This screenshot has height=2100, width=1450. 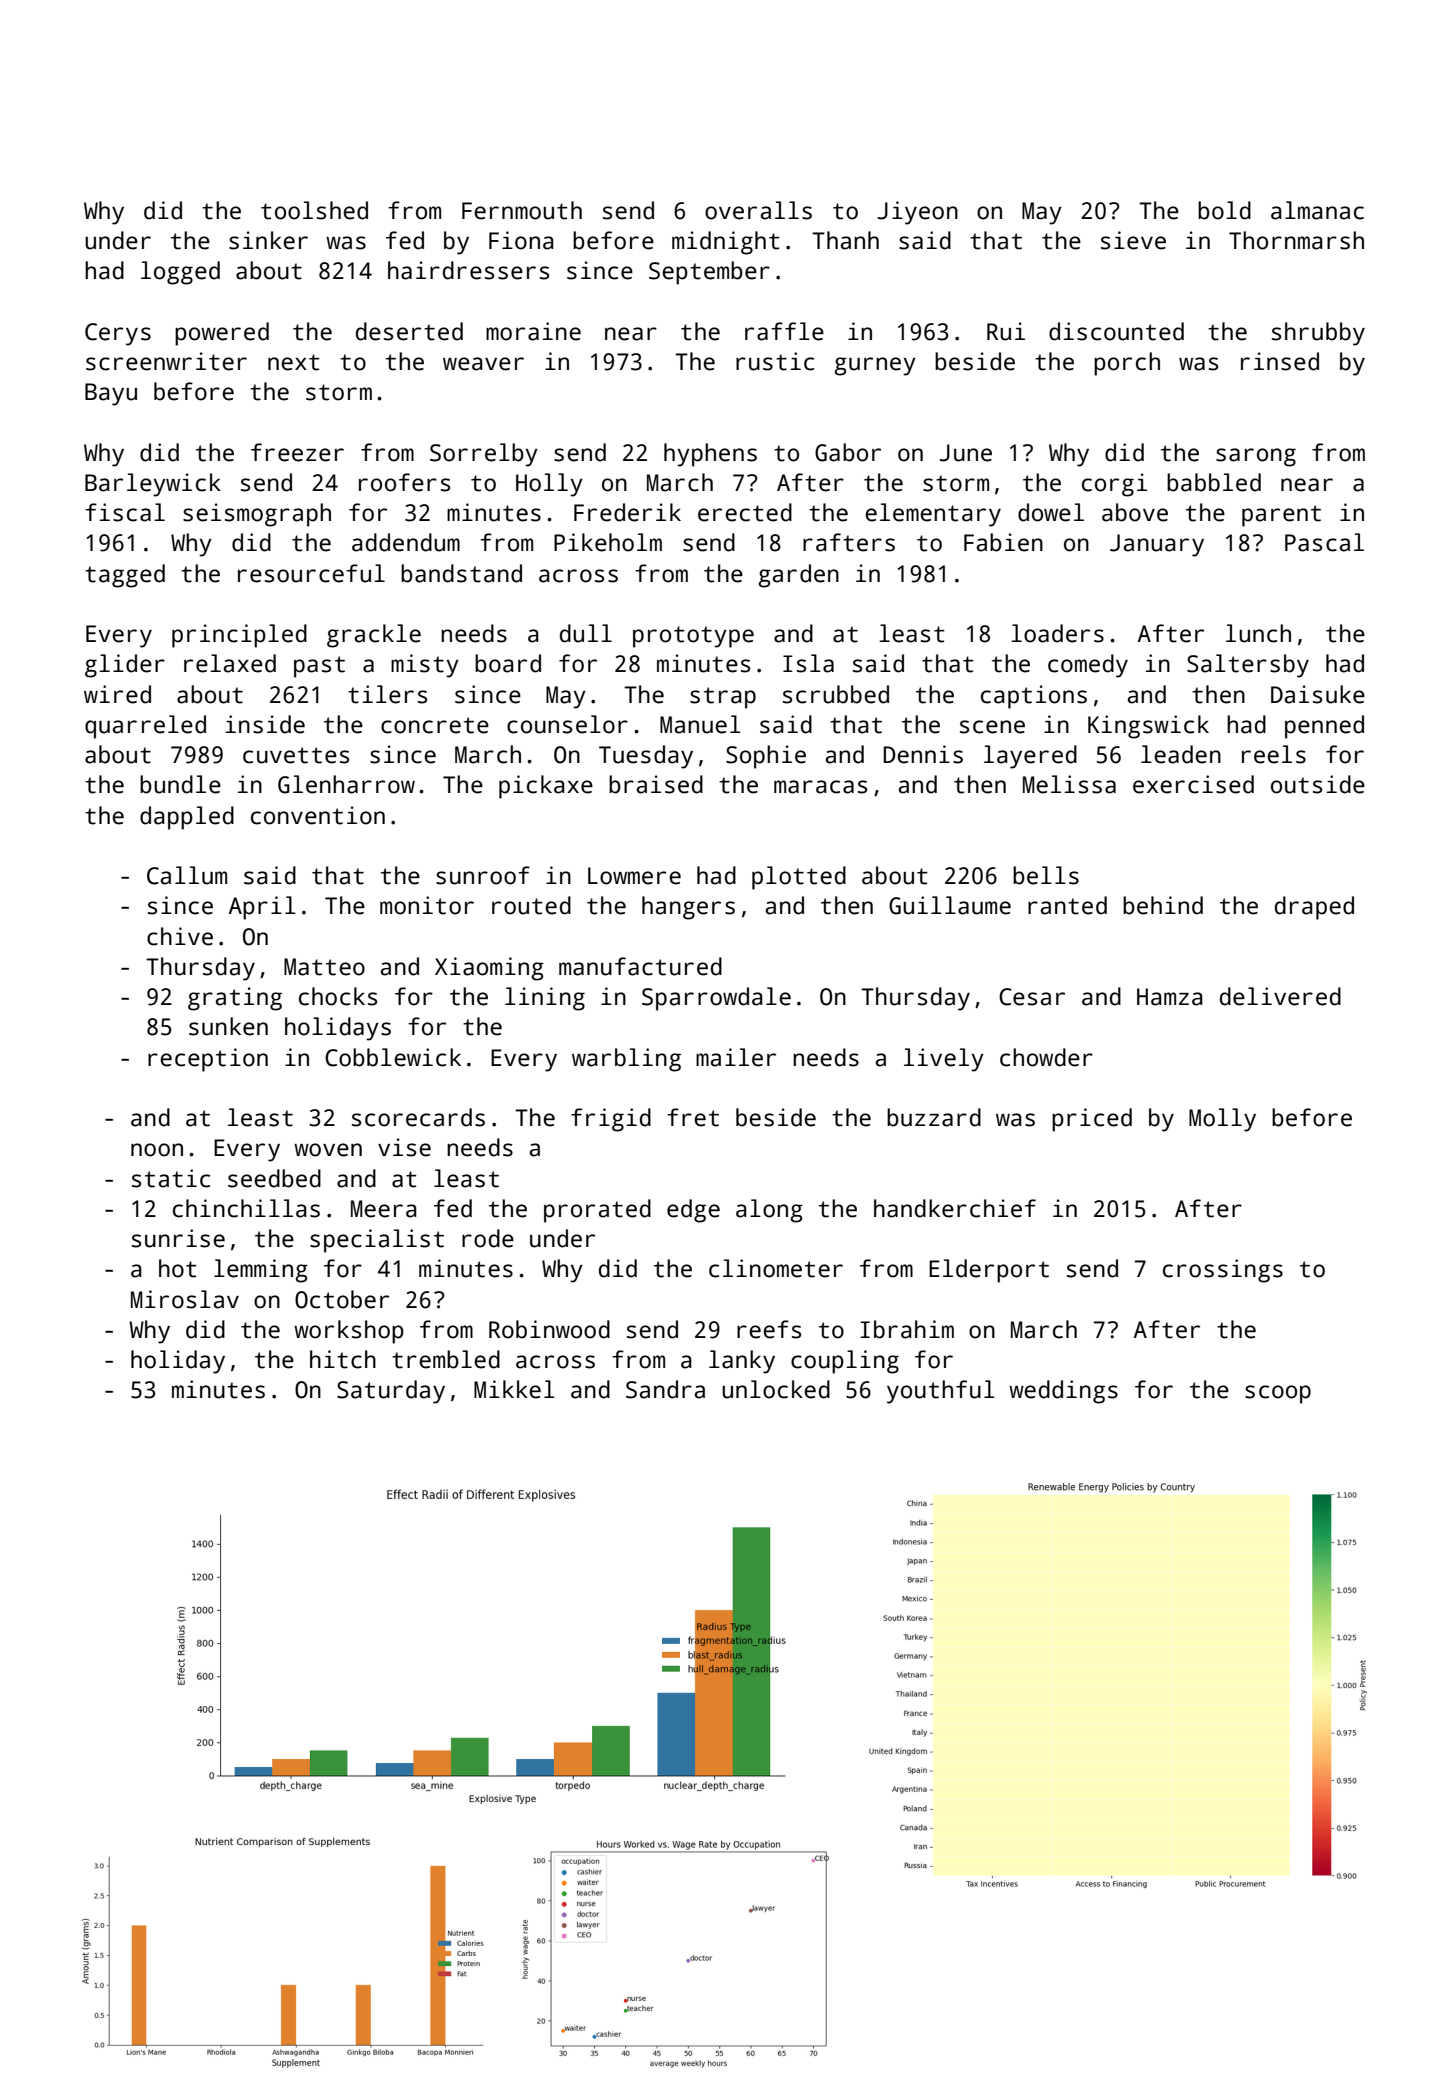 What do you see at coordinates (514, 1389) in the screenshot?
I see `Mikkel` at bounding box center [514, 1389].
